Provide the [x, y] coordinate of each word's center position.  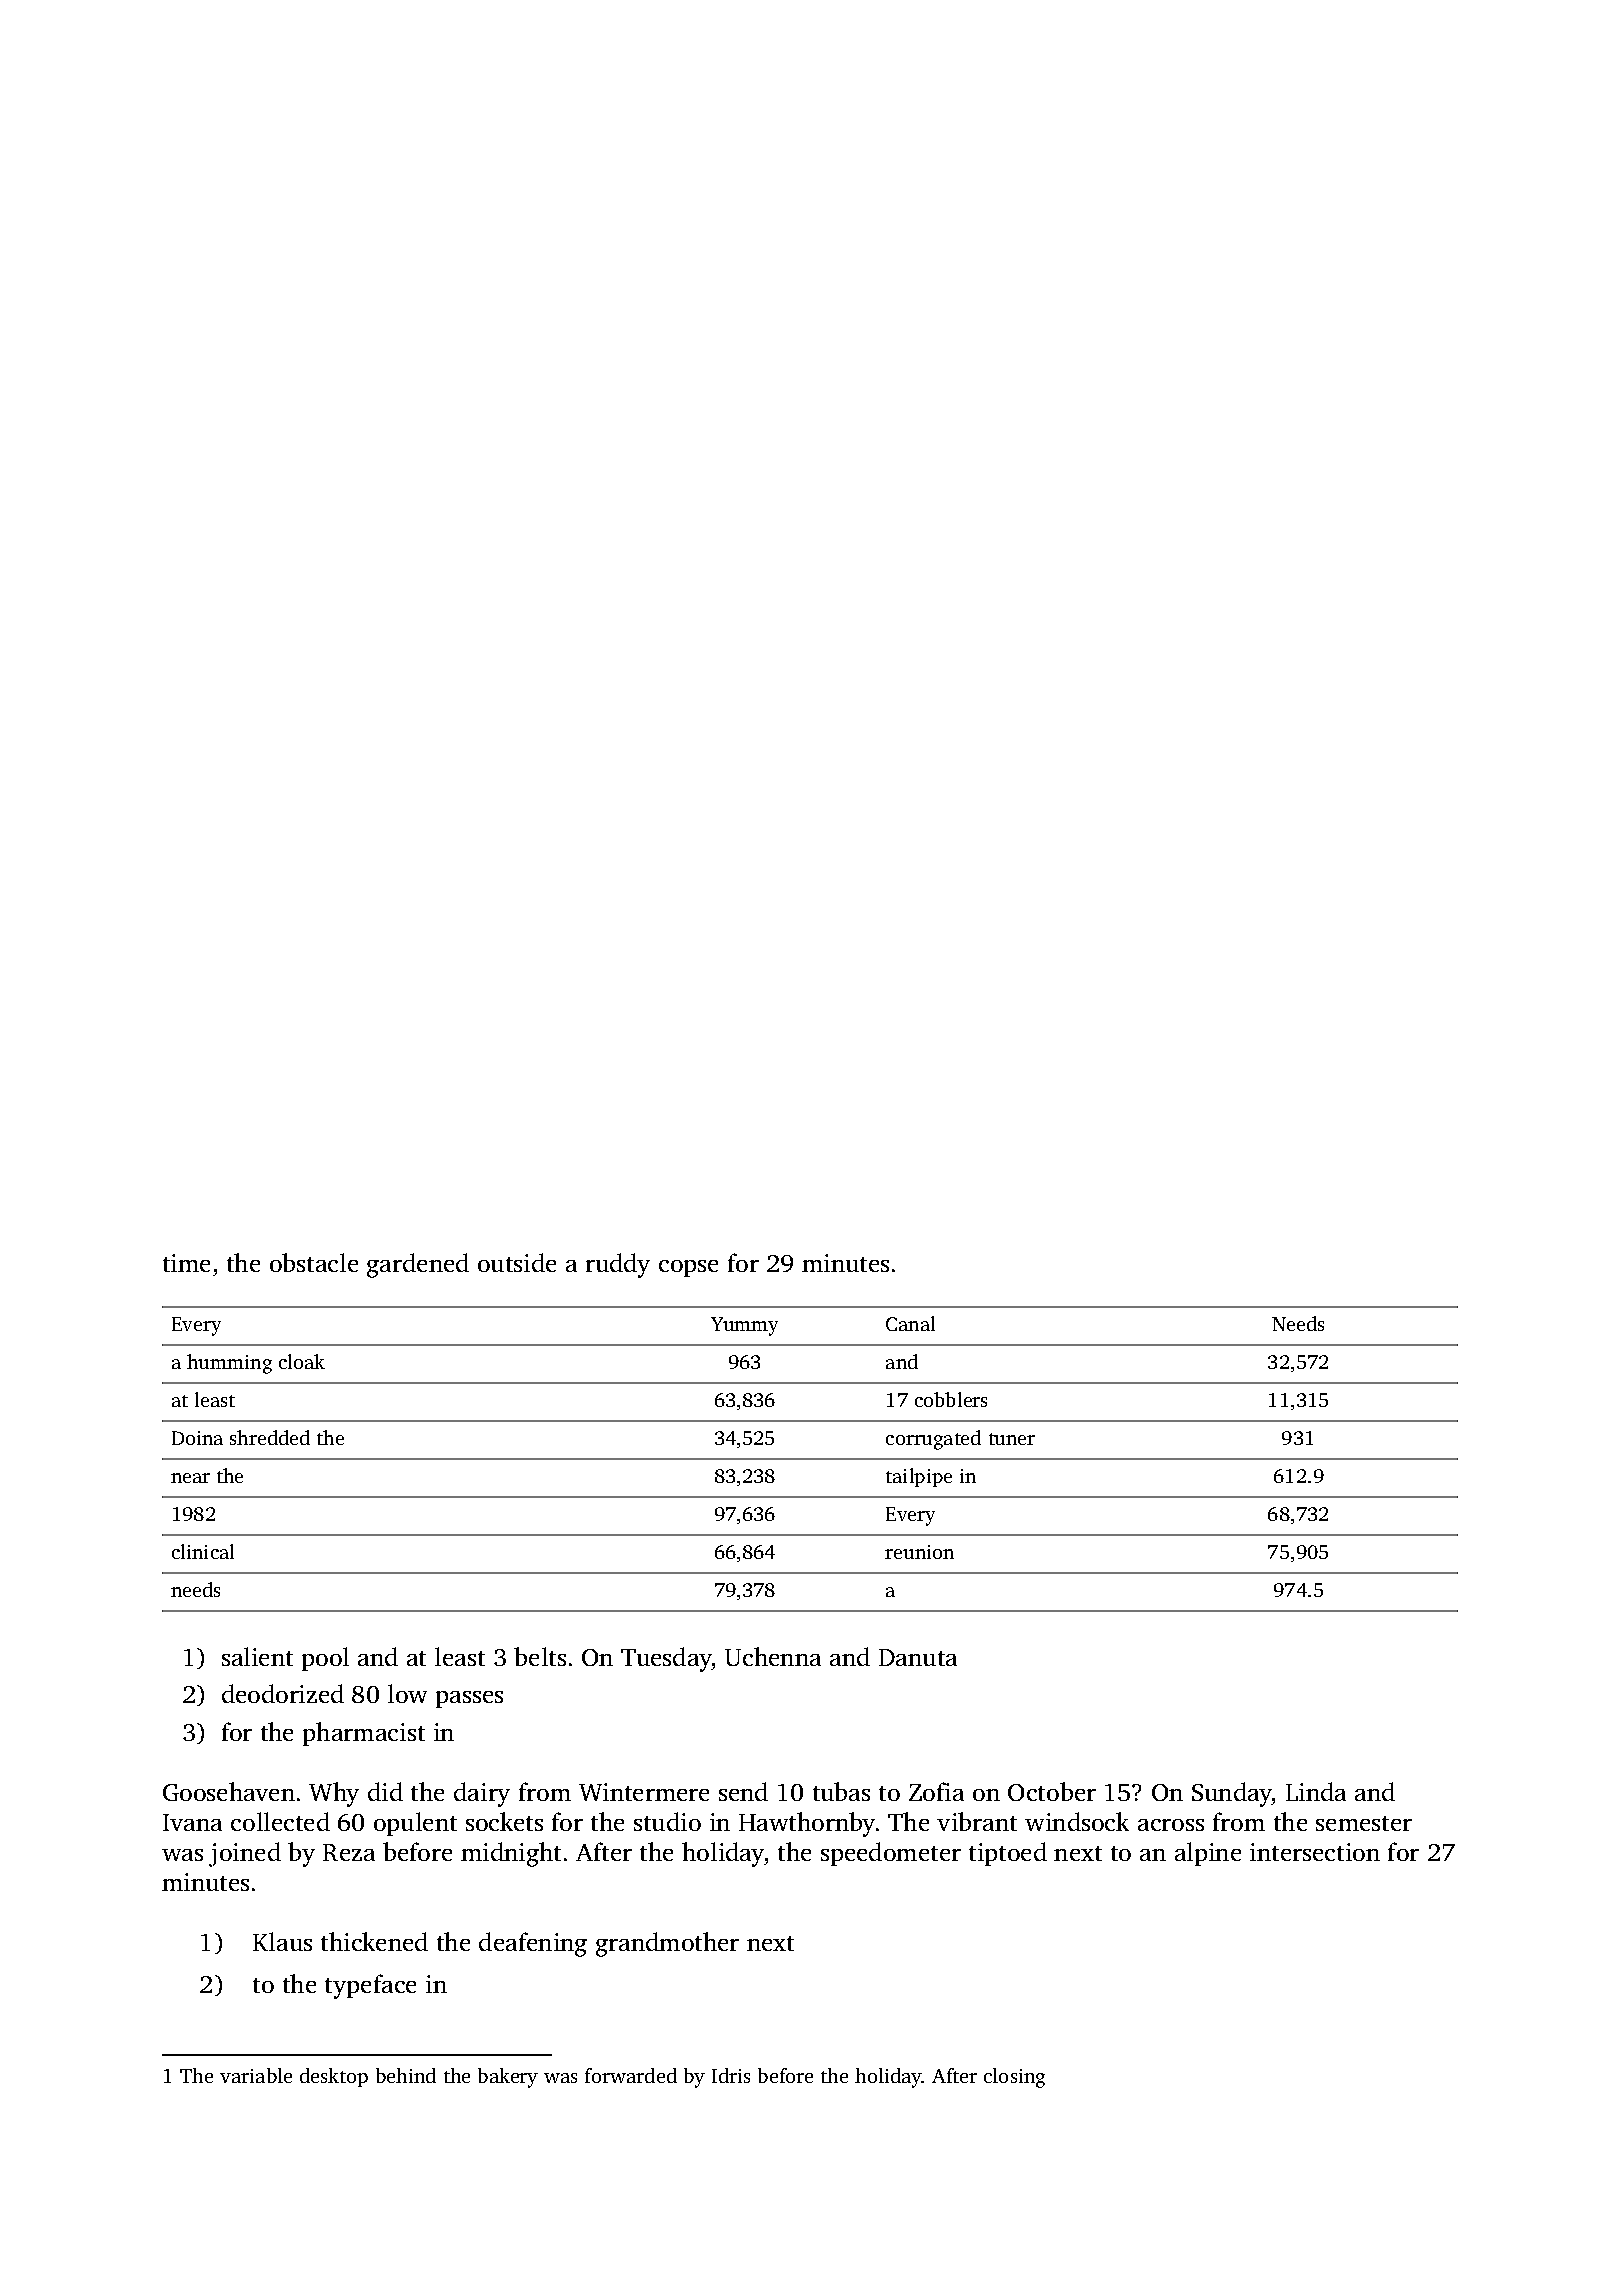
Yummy [744, 1326]
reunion [919, 1552]
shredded [270, 1437]
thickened [374, 1941]
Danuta [918, 1657]
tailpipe [919, 1477]
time [186, 1263]
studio [667, 1821]
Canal [910, 1323]
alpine [1208, 1854]
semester [1364, 1823]
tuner [1012, 1439]
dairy [482, 1794]
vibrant [977, 1821]
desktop [334, 2077]
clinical [203, 1551]
